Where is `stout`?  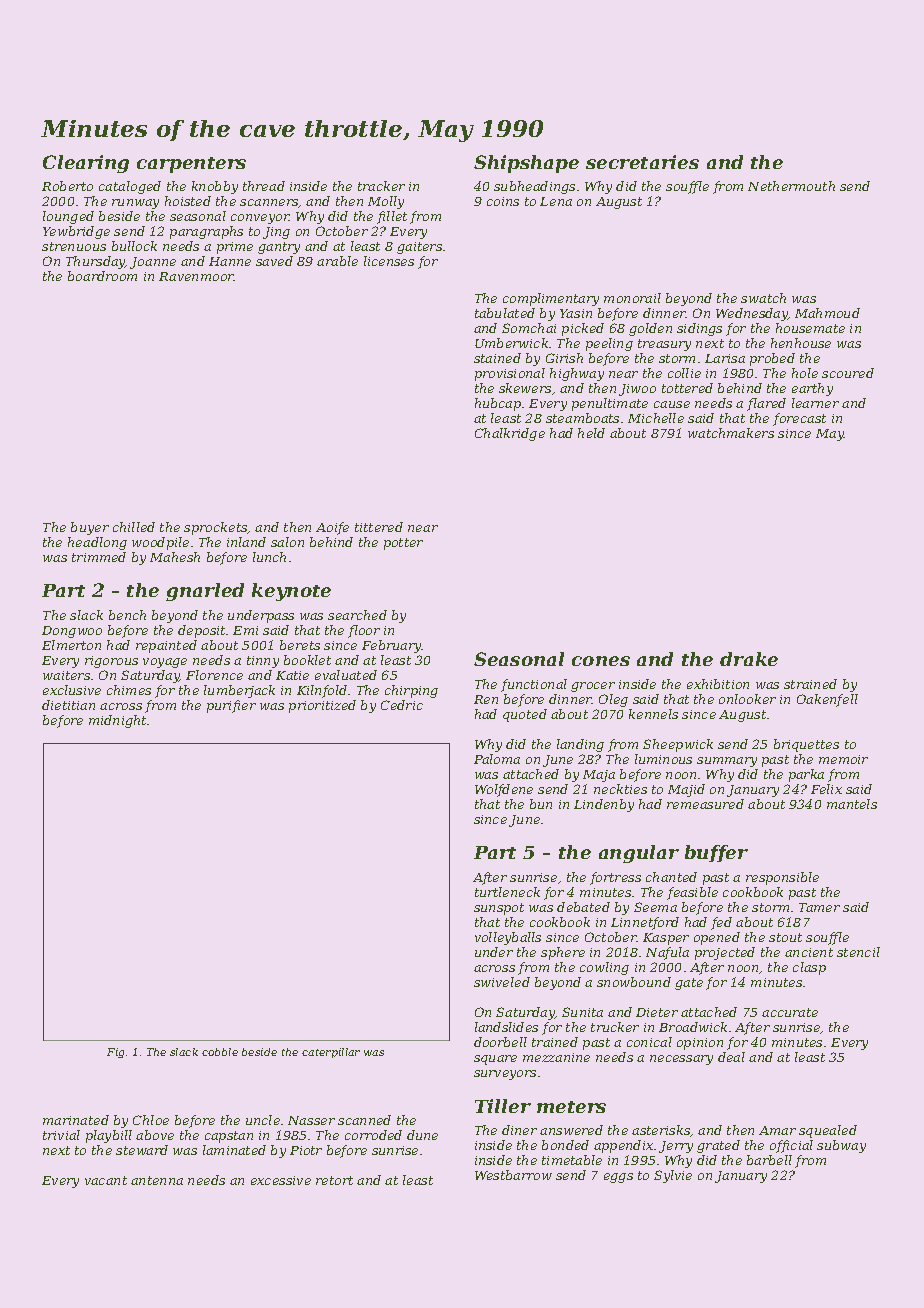 stout is located at coordinates (785, 937).
